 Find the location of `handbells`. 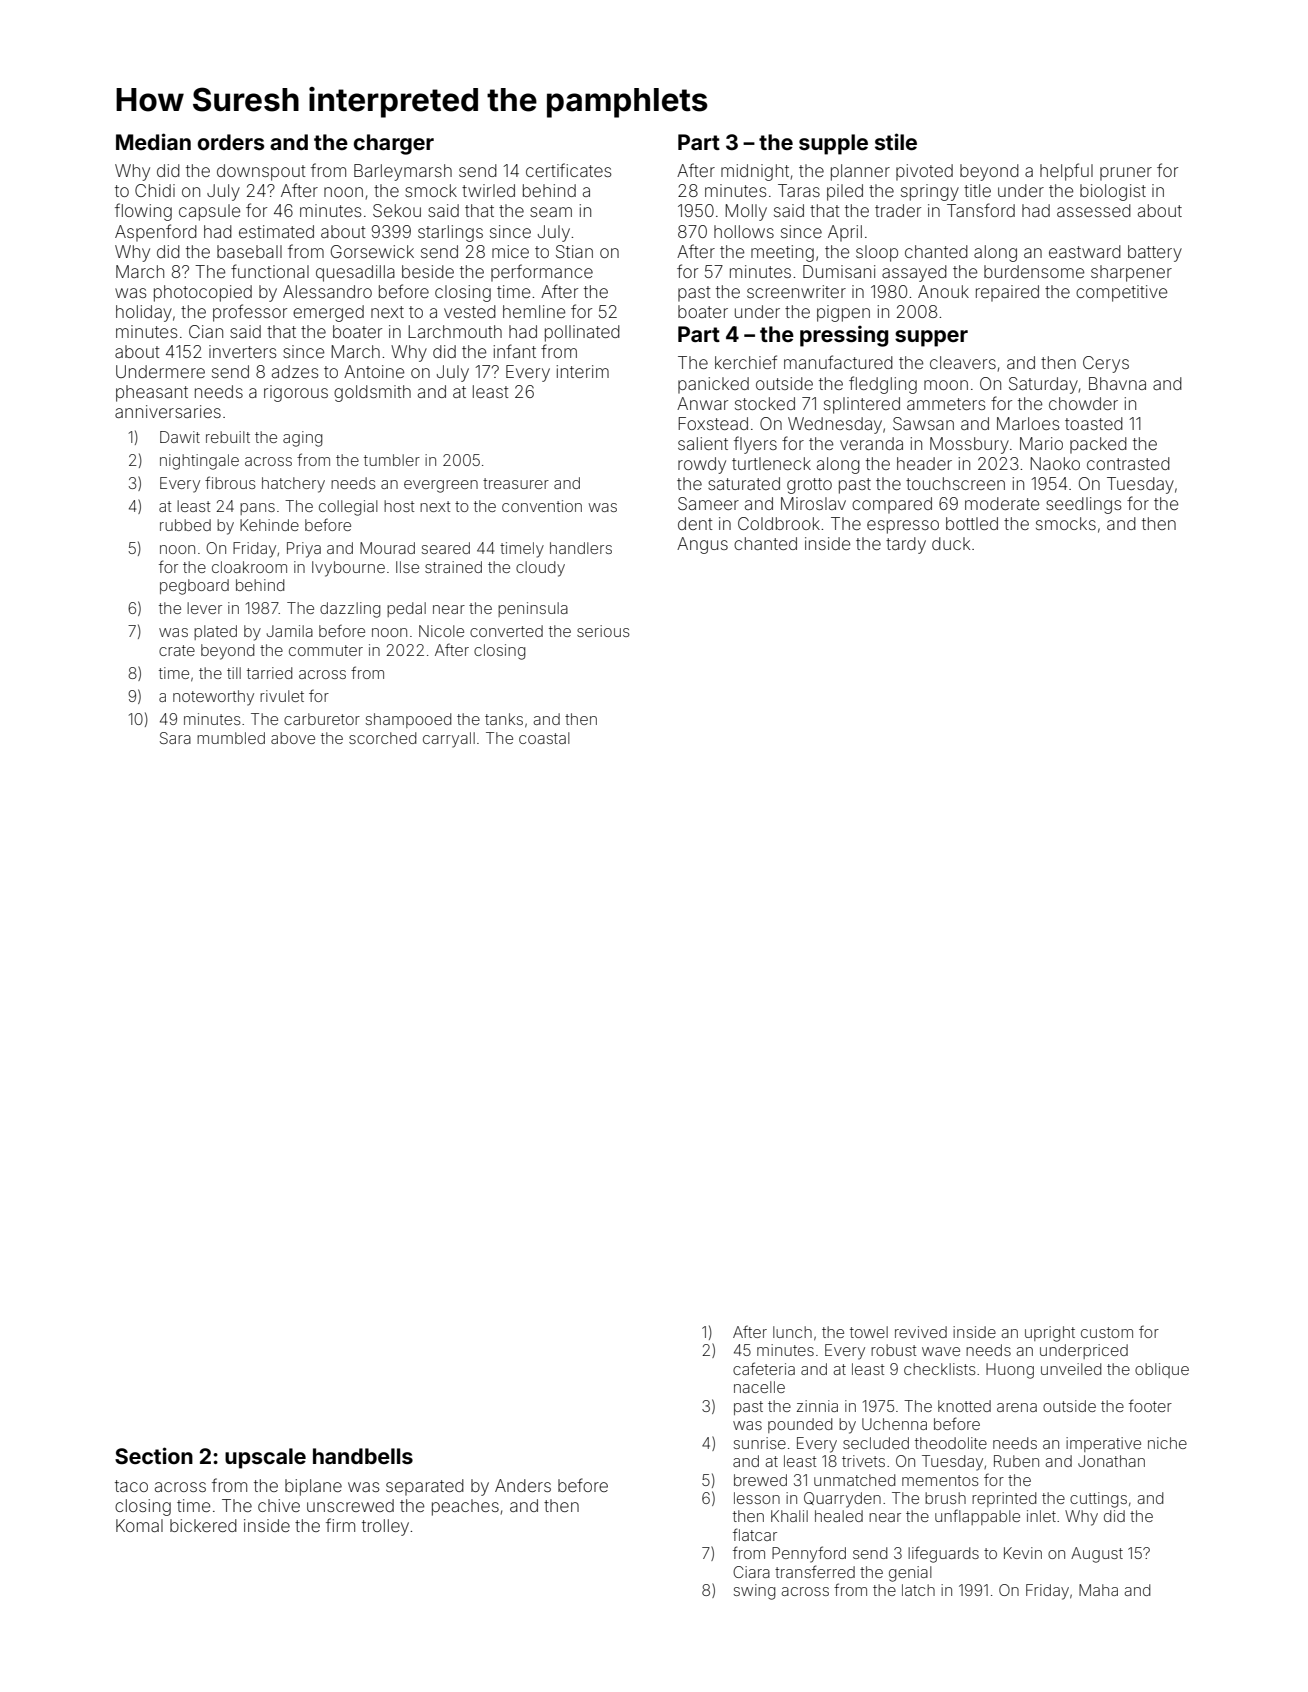

handbells is located at coordinates (363, 1456).
